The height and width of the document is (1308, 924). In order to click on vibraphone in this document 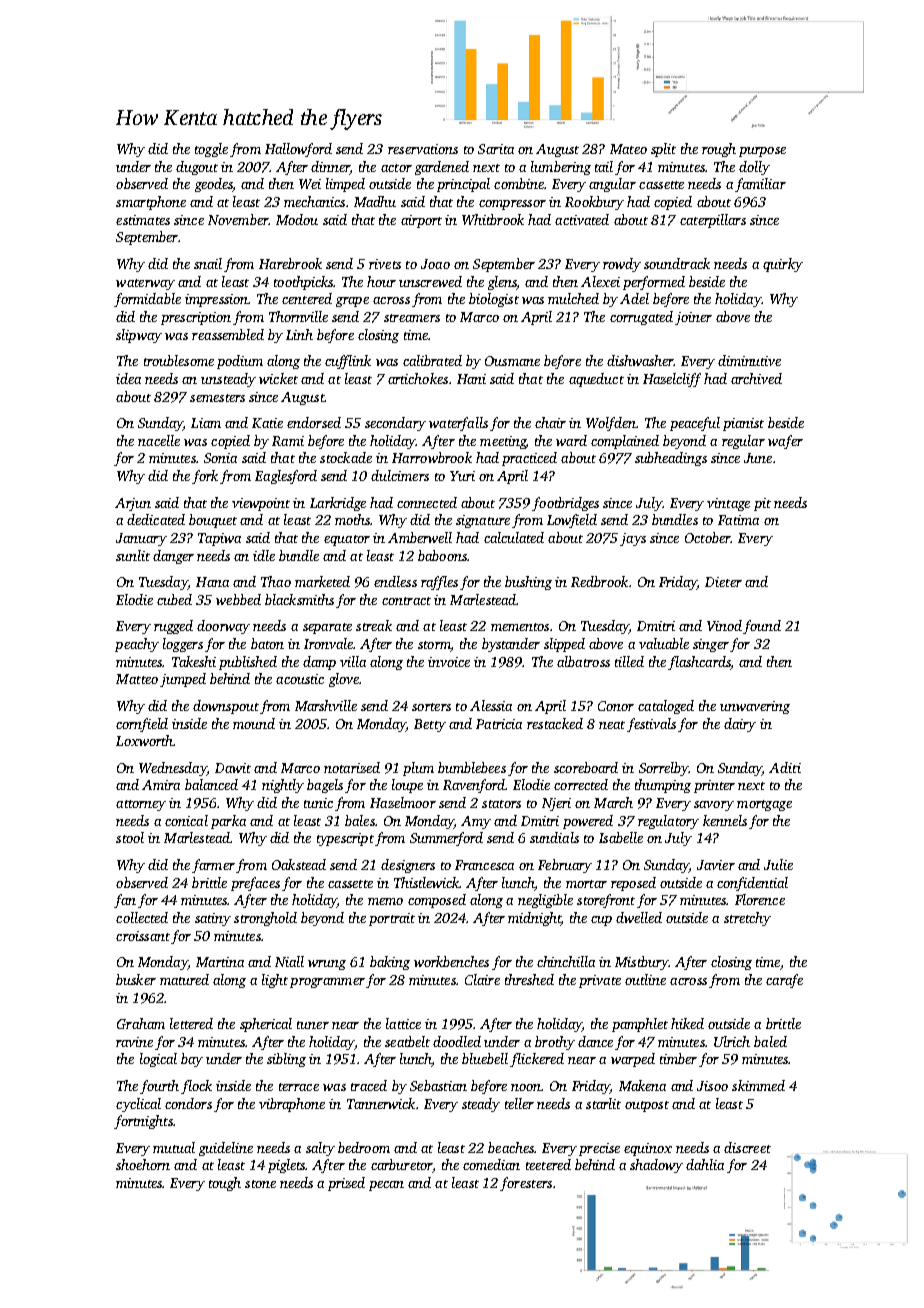, I will do `click(292, 1105)`.
